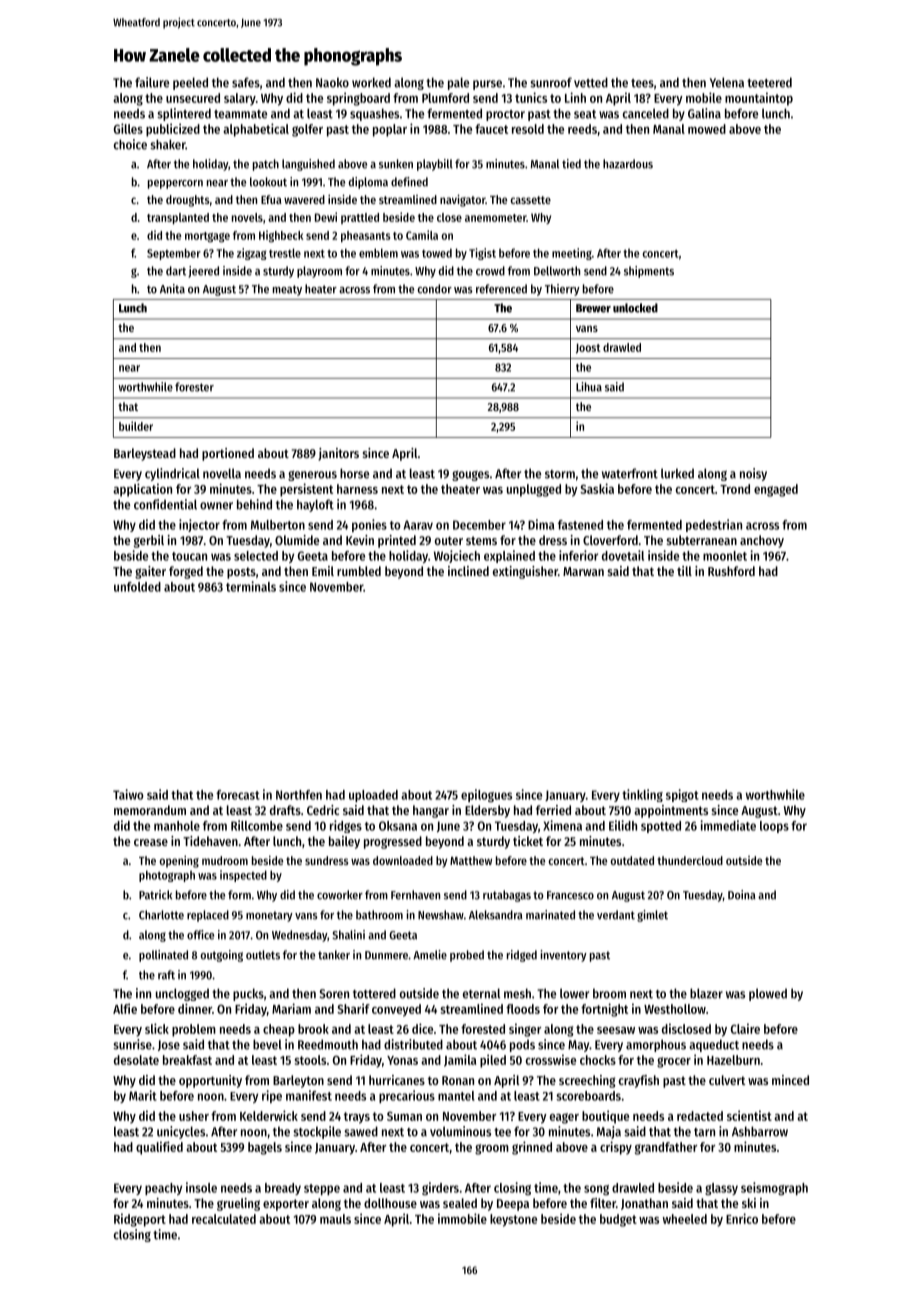  Describe the element at coordinates (513, 1220) in the screenshot. I see `keystone` at that location.
